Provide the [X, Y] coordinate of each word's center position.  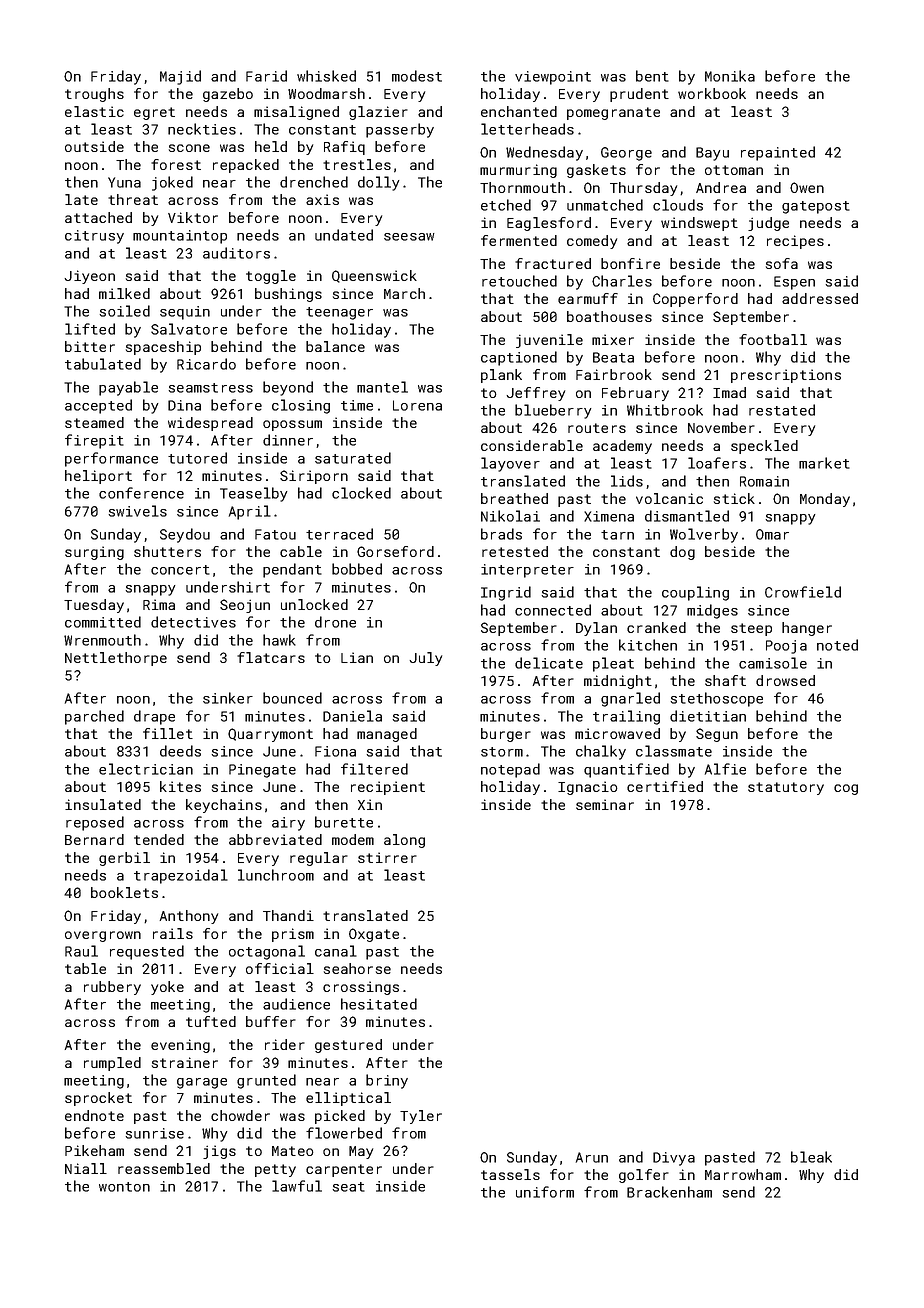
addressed [820, 298]
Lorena [417, 405]
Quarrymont [270, 735]
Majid [180, 77]
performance [111, 459]
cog [846, 789]
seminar [605, 804]
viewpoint [553, 78]
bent [652, 76]
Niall [86, 1168]
